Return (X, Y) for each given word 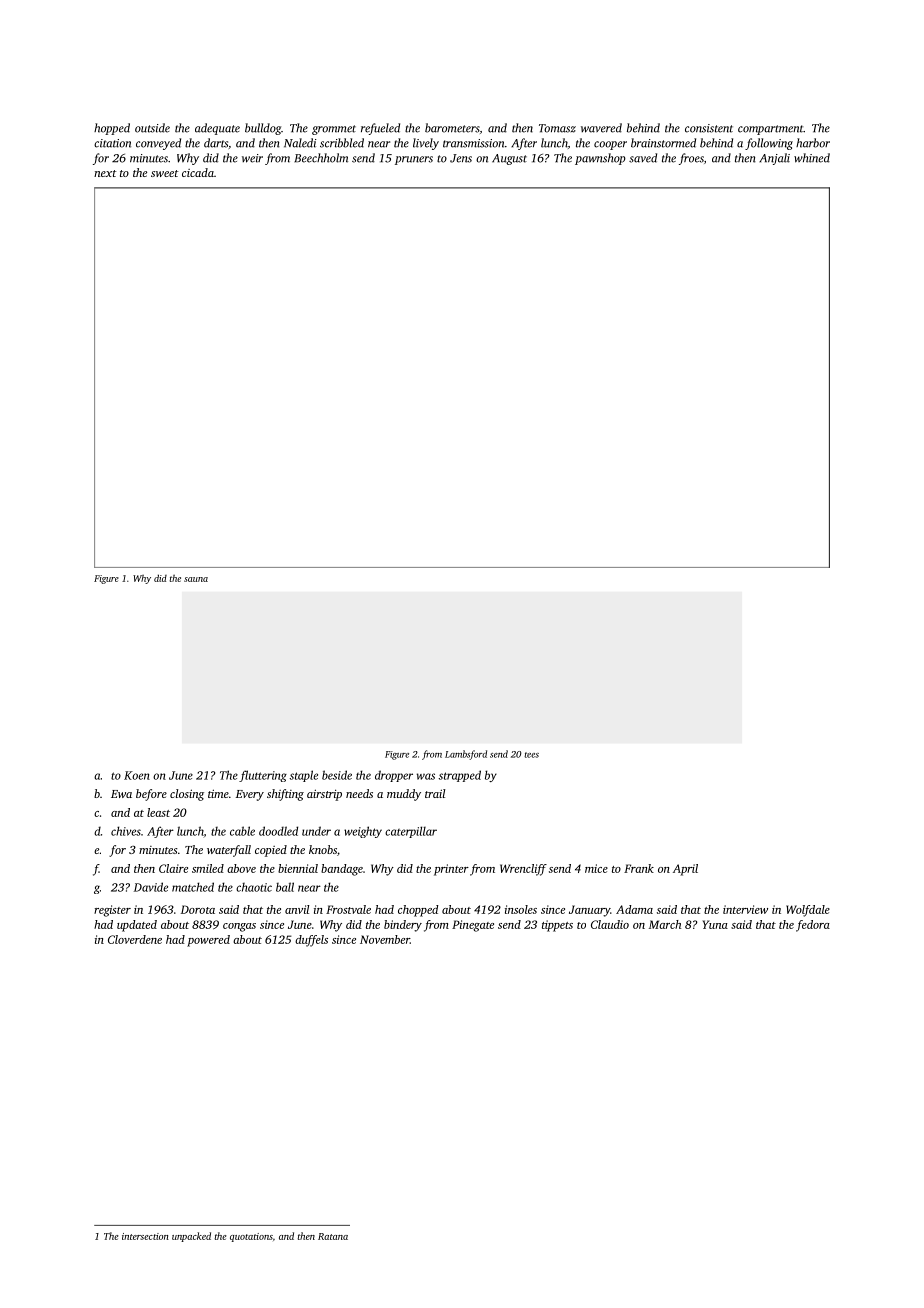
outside (152, 128)
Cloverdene (135, 939)
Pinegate (473, 926)
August (509, 159)
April (685, 870)
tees (531, 755)
